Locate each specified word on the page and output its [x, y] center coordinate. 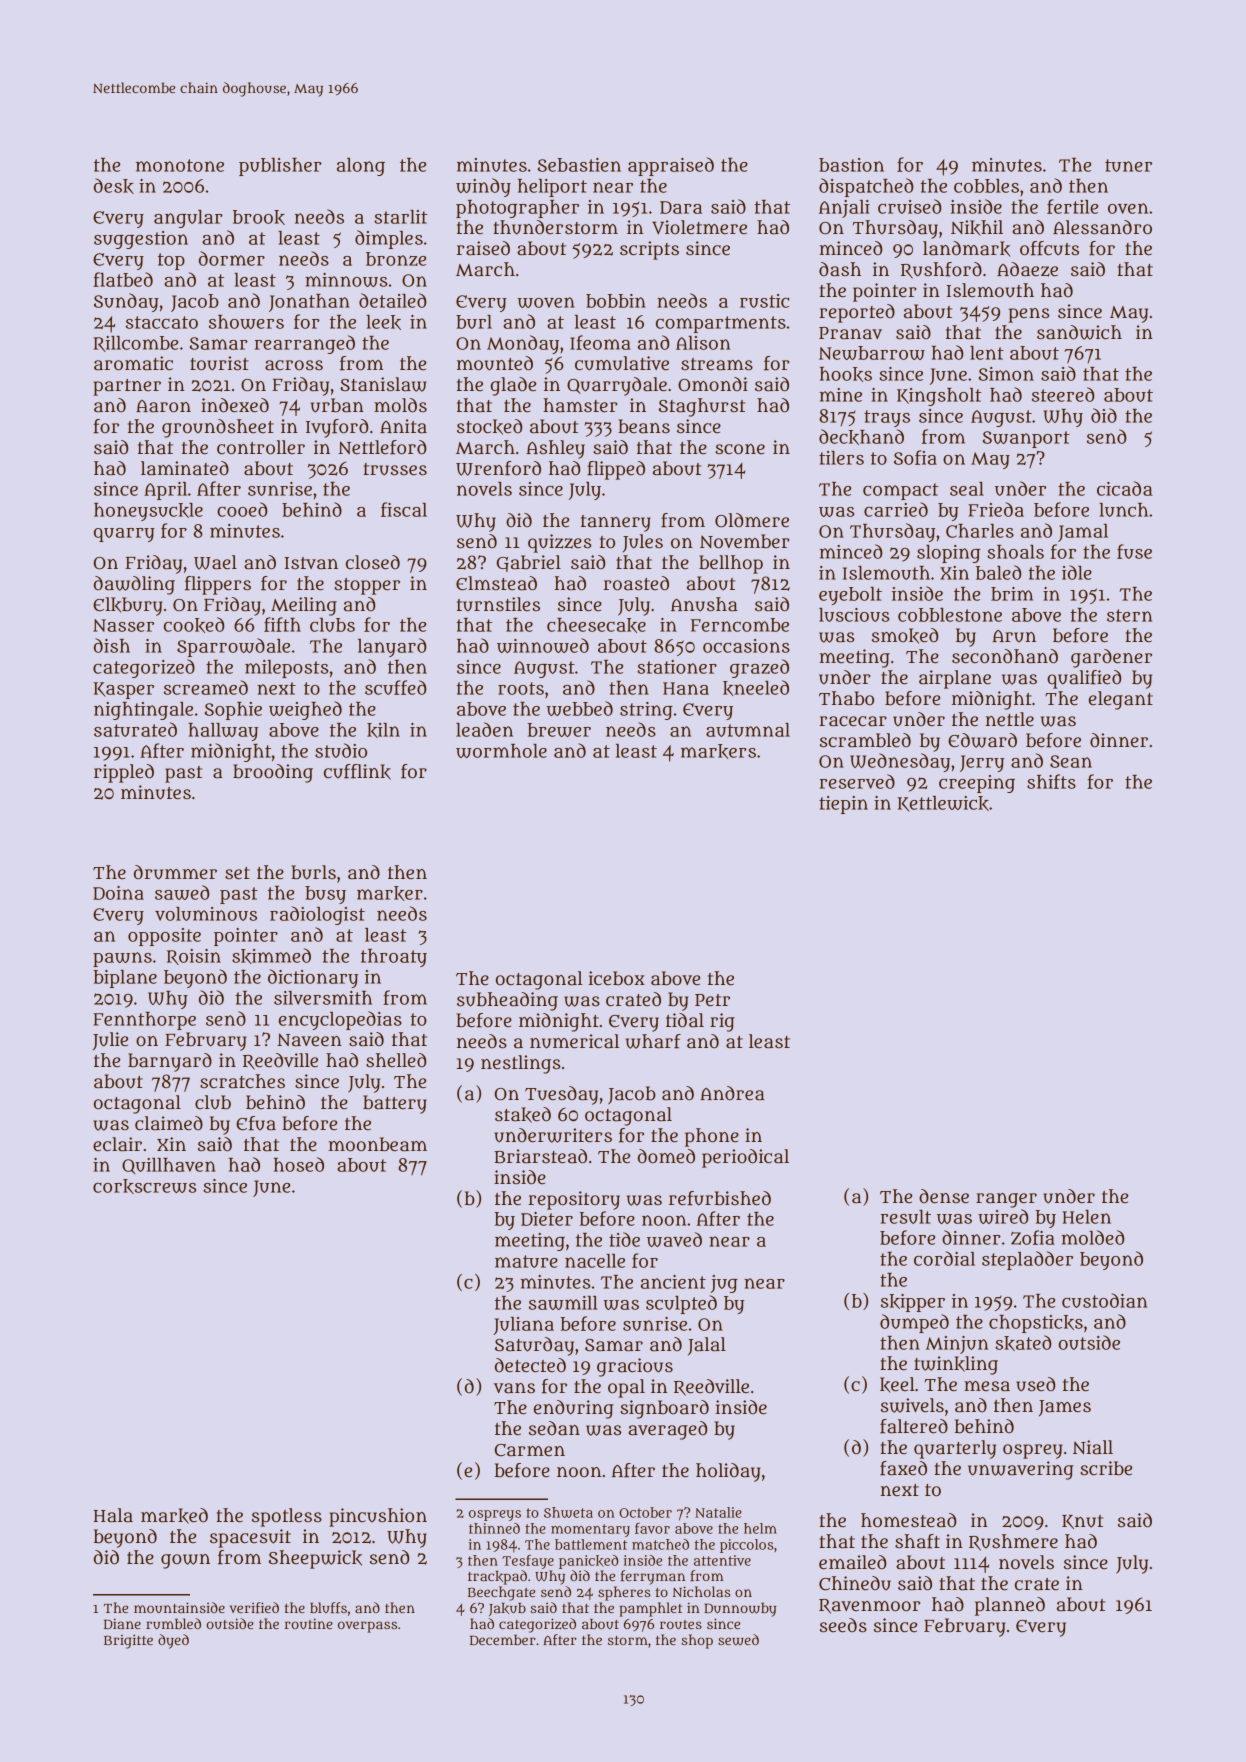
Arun [1014, 636]
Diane [122, 1623]
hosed [299, 1164]
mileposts [286, 669]
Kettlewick [943, 804]
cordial [944, 1258]
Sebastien [579, 165]
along [361, 167]
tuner [1128, 165]
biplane [125, 979]
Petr [712, 1000]
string [646, 711]
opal [626, 1388]
